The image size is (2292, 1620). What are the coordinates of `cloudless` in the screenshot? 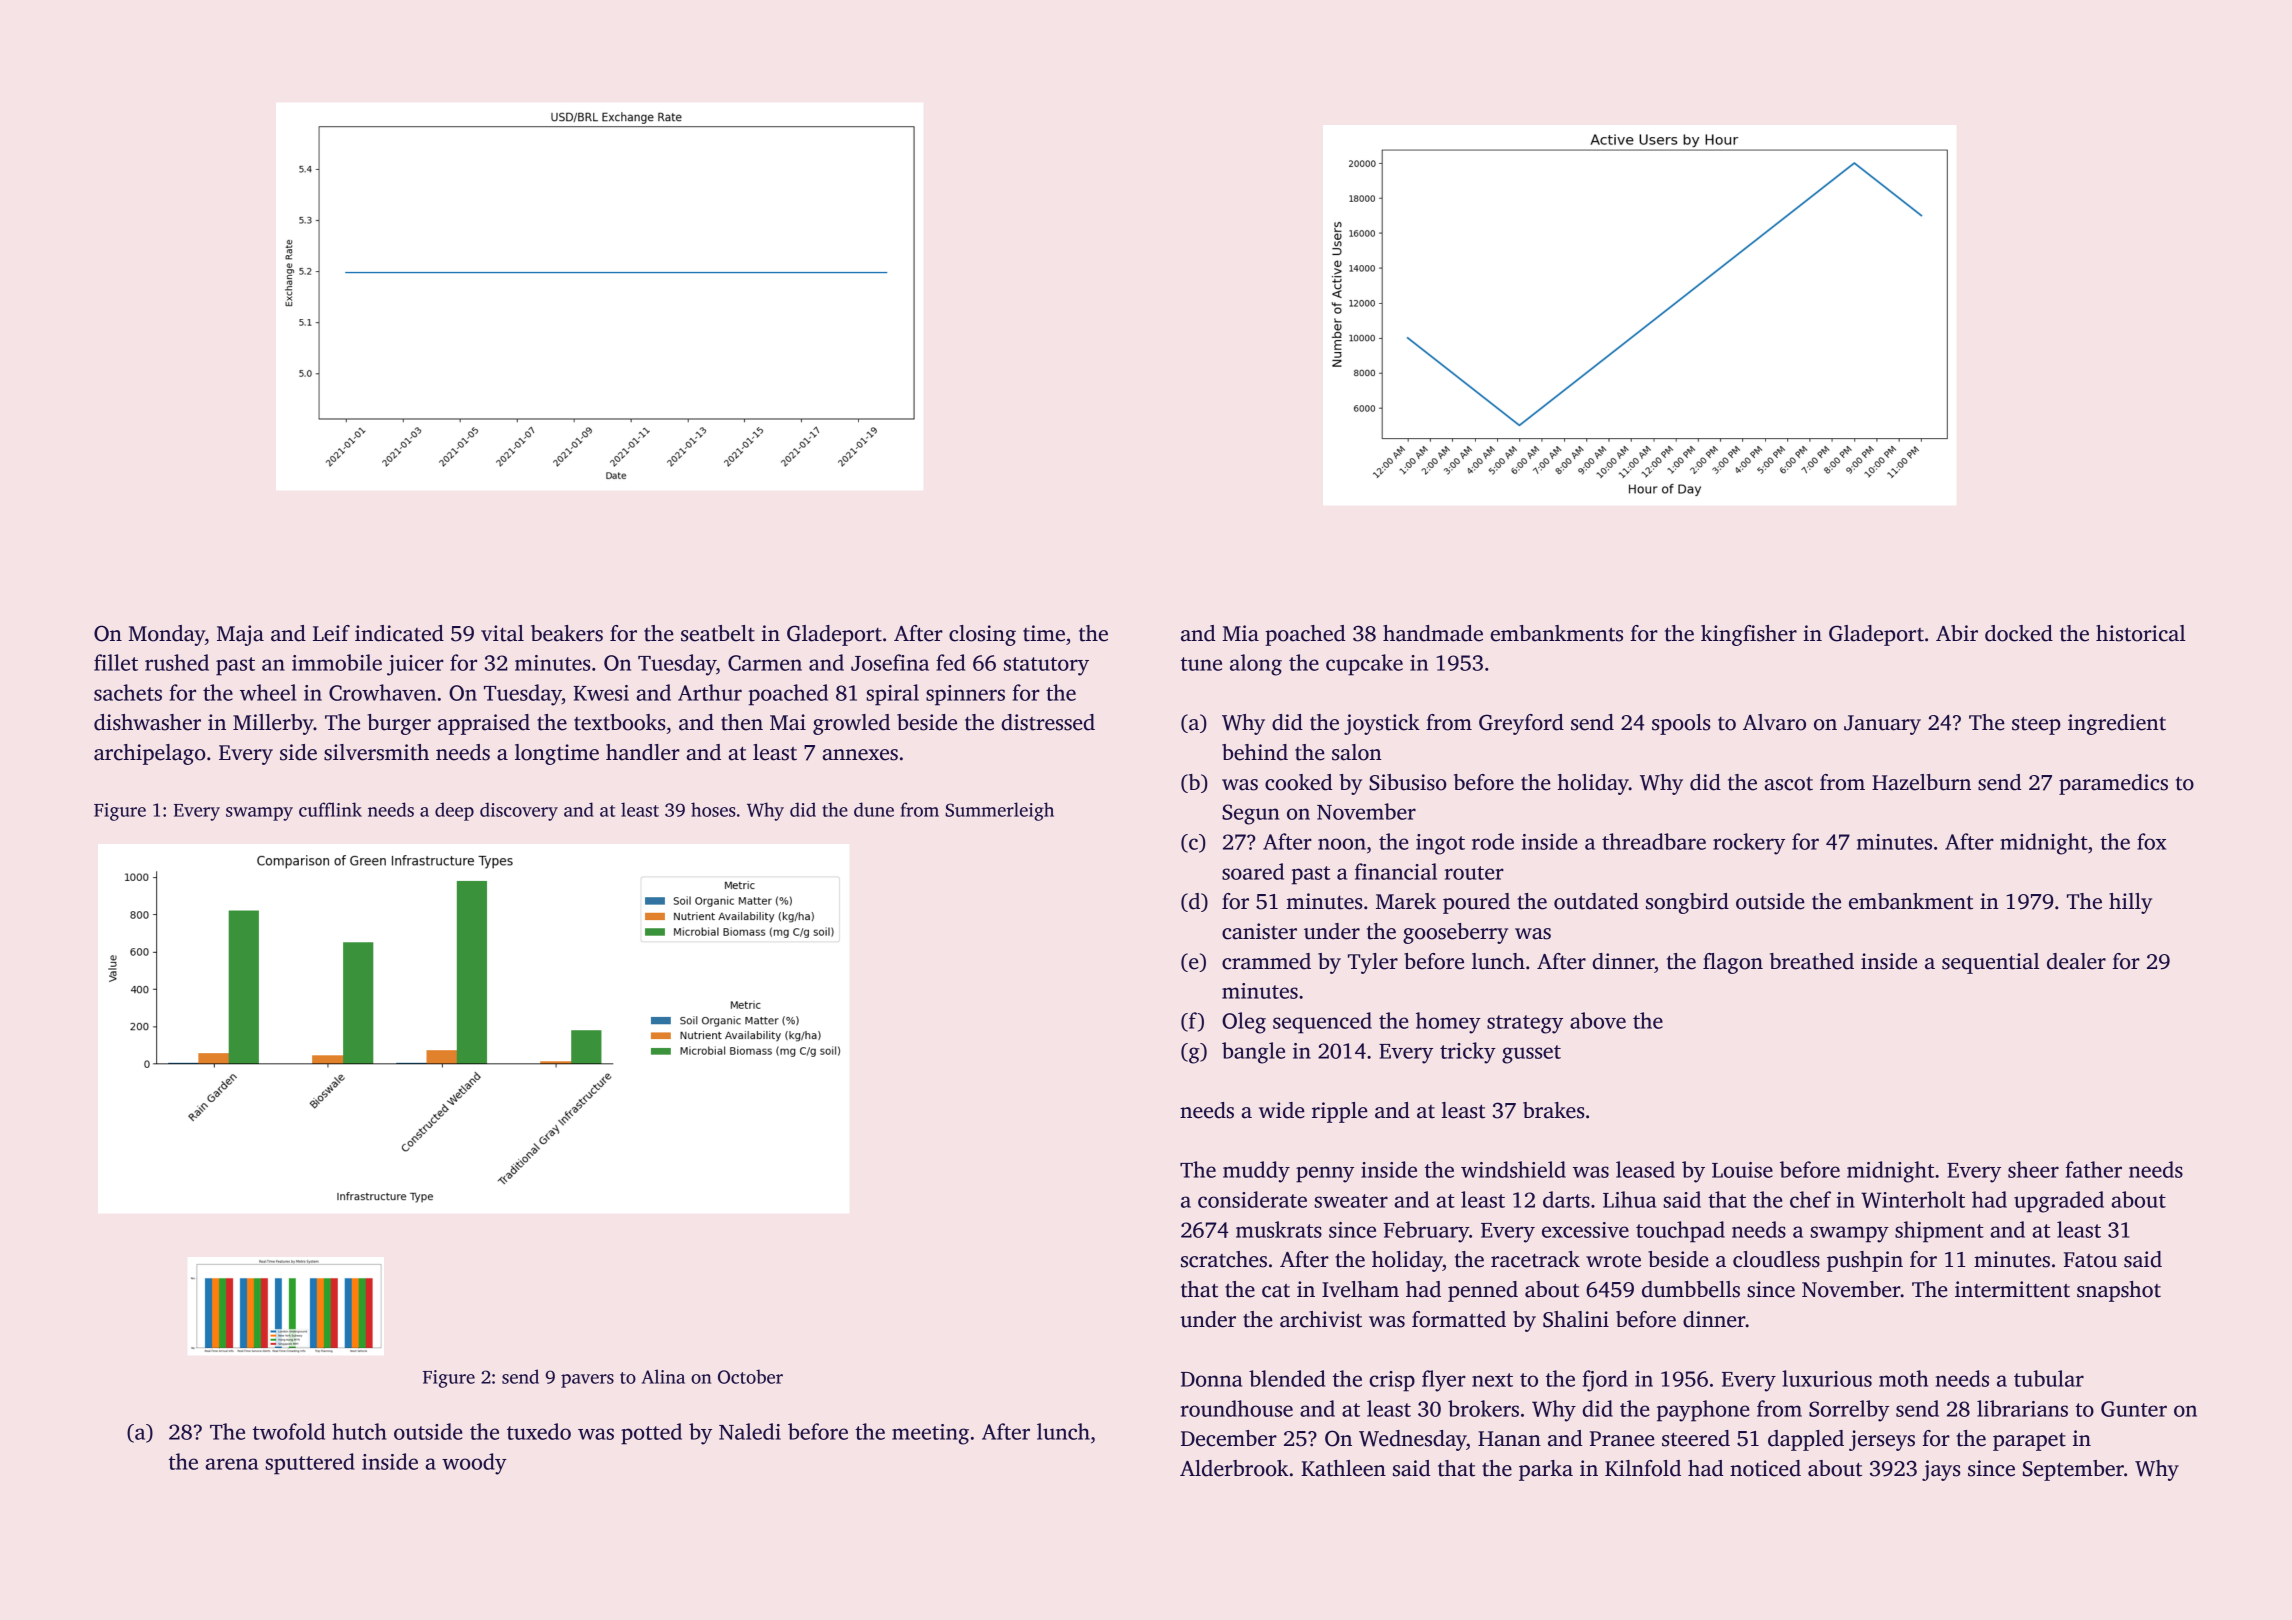 It's located at (1776, 1259).
